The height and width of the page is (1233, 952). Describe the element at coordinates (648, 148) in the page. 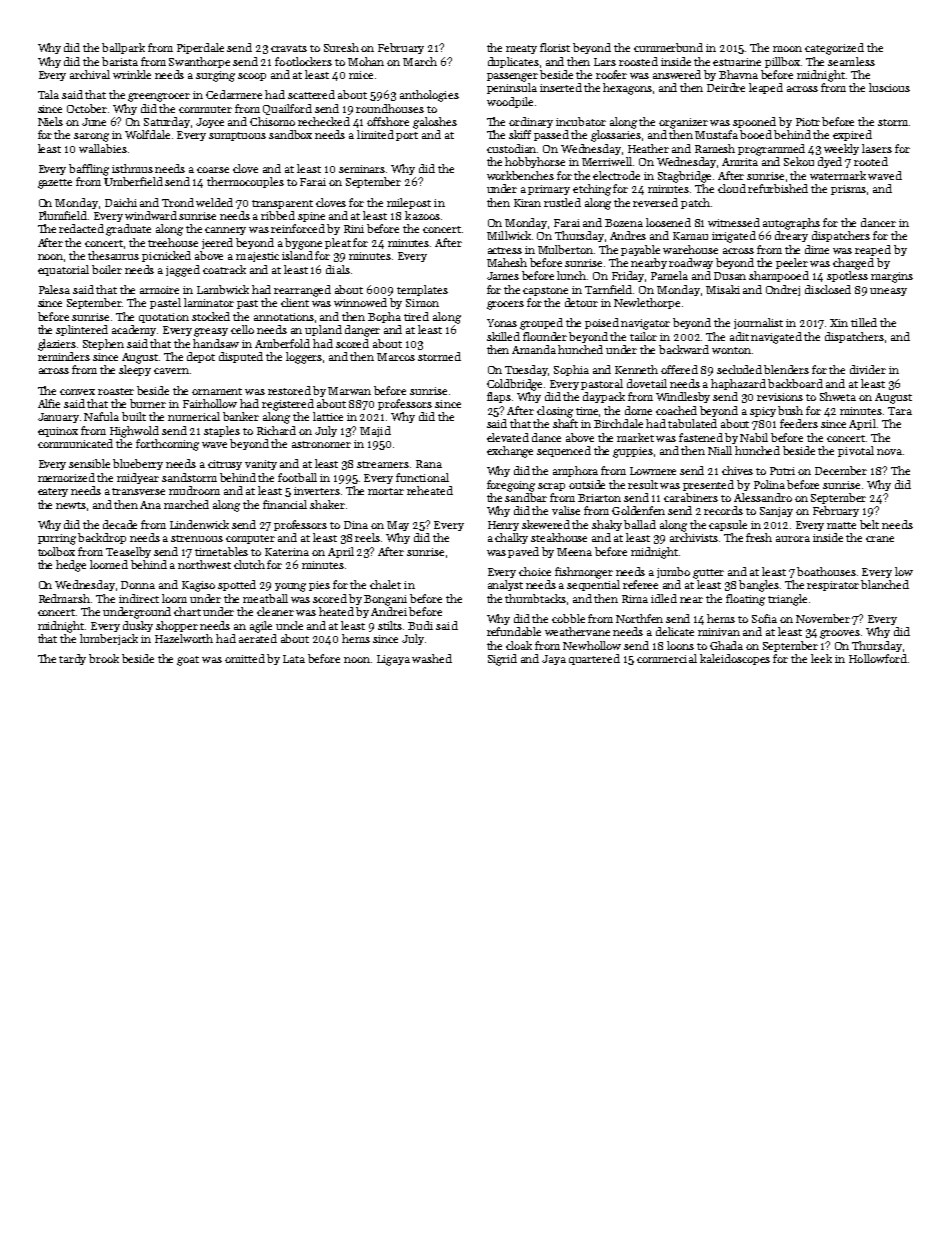

I see `Heather` at that location.
